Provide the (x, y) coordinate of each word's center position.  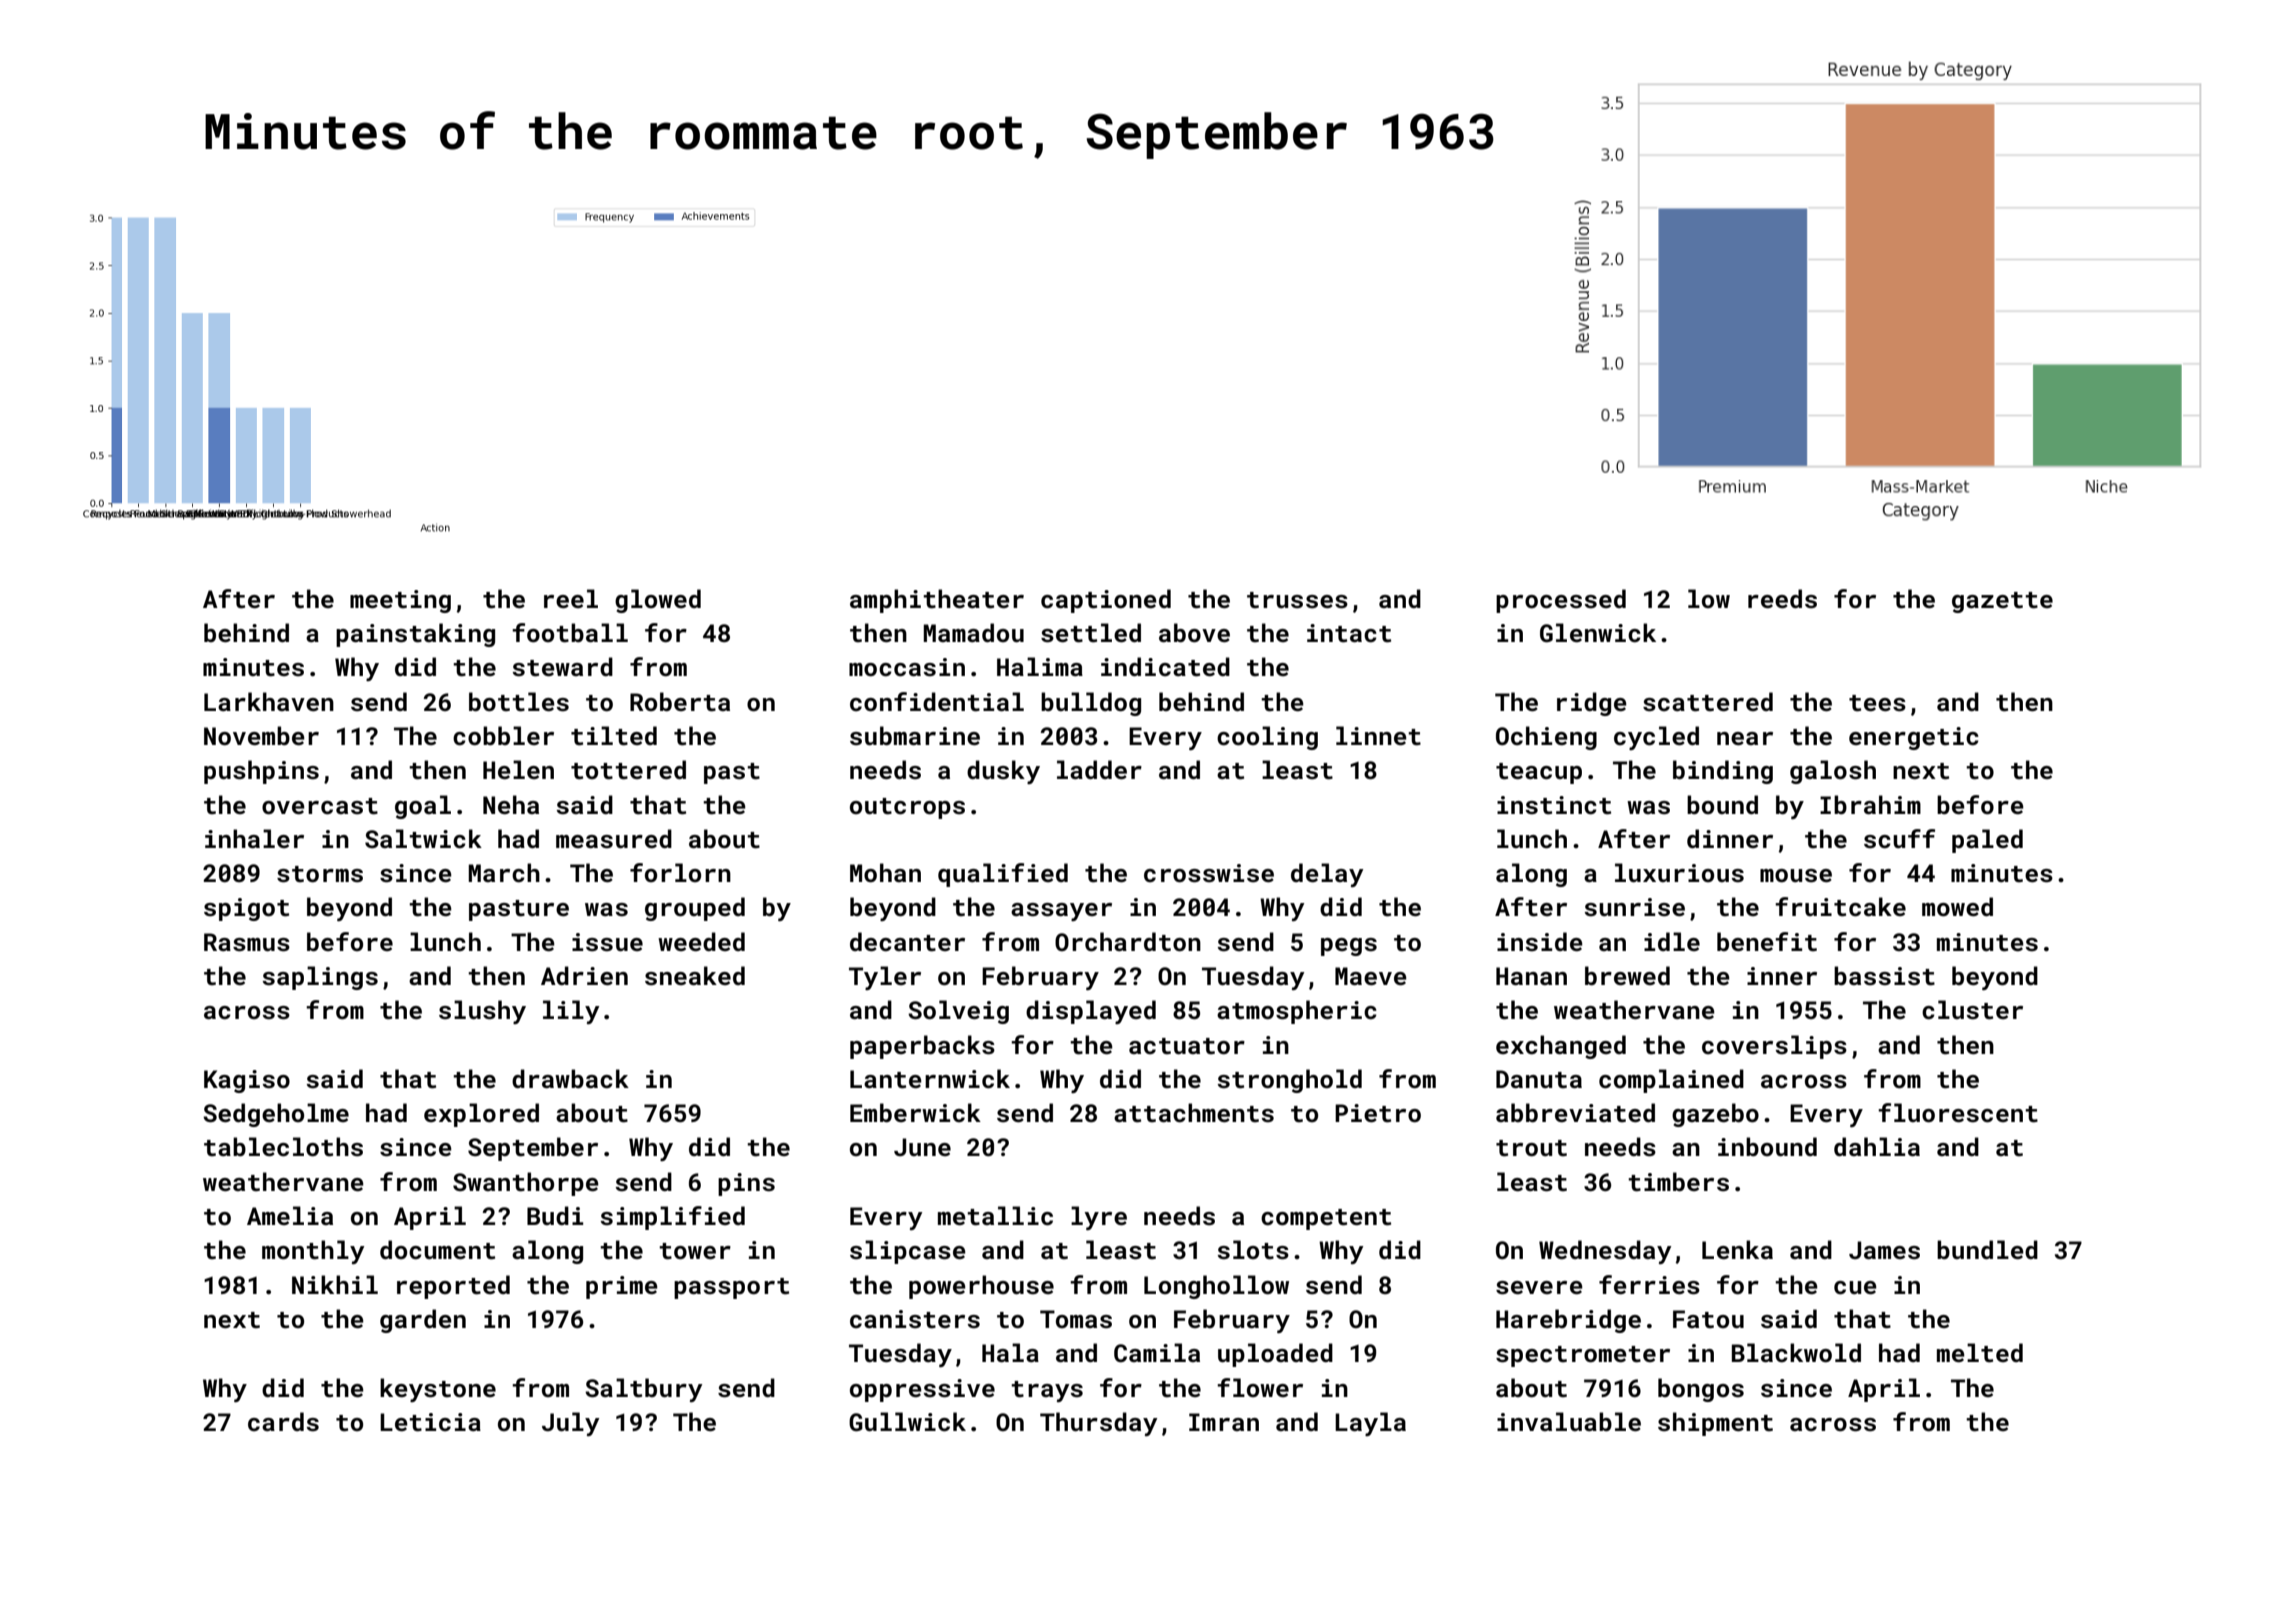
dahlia (1877, 1146)
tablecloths (283, 1147)
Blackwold (1796, 1353)
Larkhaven (269, 701)
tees (1877, 703)
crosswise (1209, 873)
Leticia (430, 1422)
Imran (1224, 1422)
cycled (1656, 738)
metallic (995, 1216)
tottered (628, 770)
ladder (1099, 769)
